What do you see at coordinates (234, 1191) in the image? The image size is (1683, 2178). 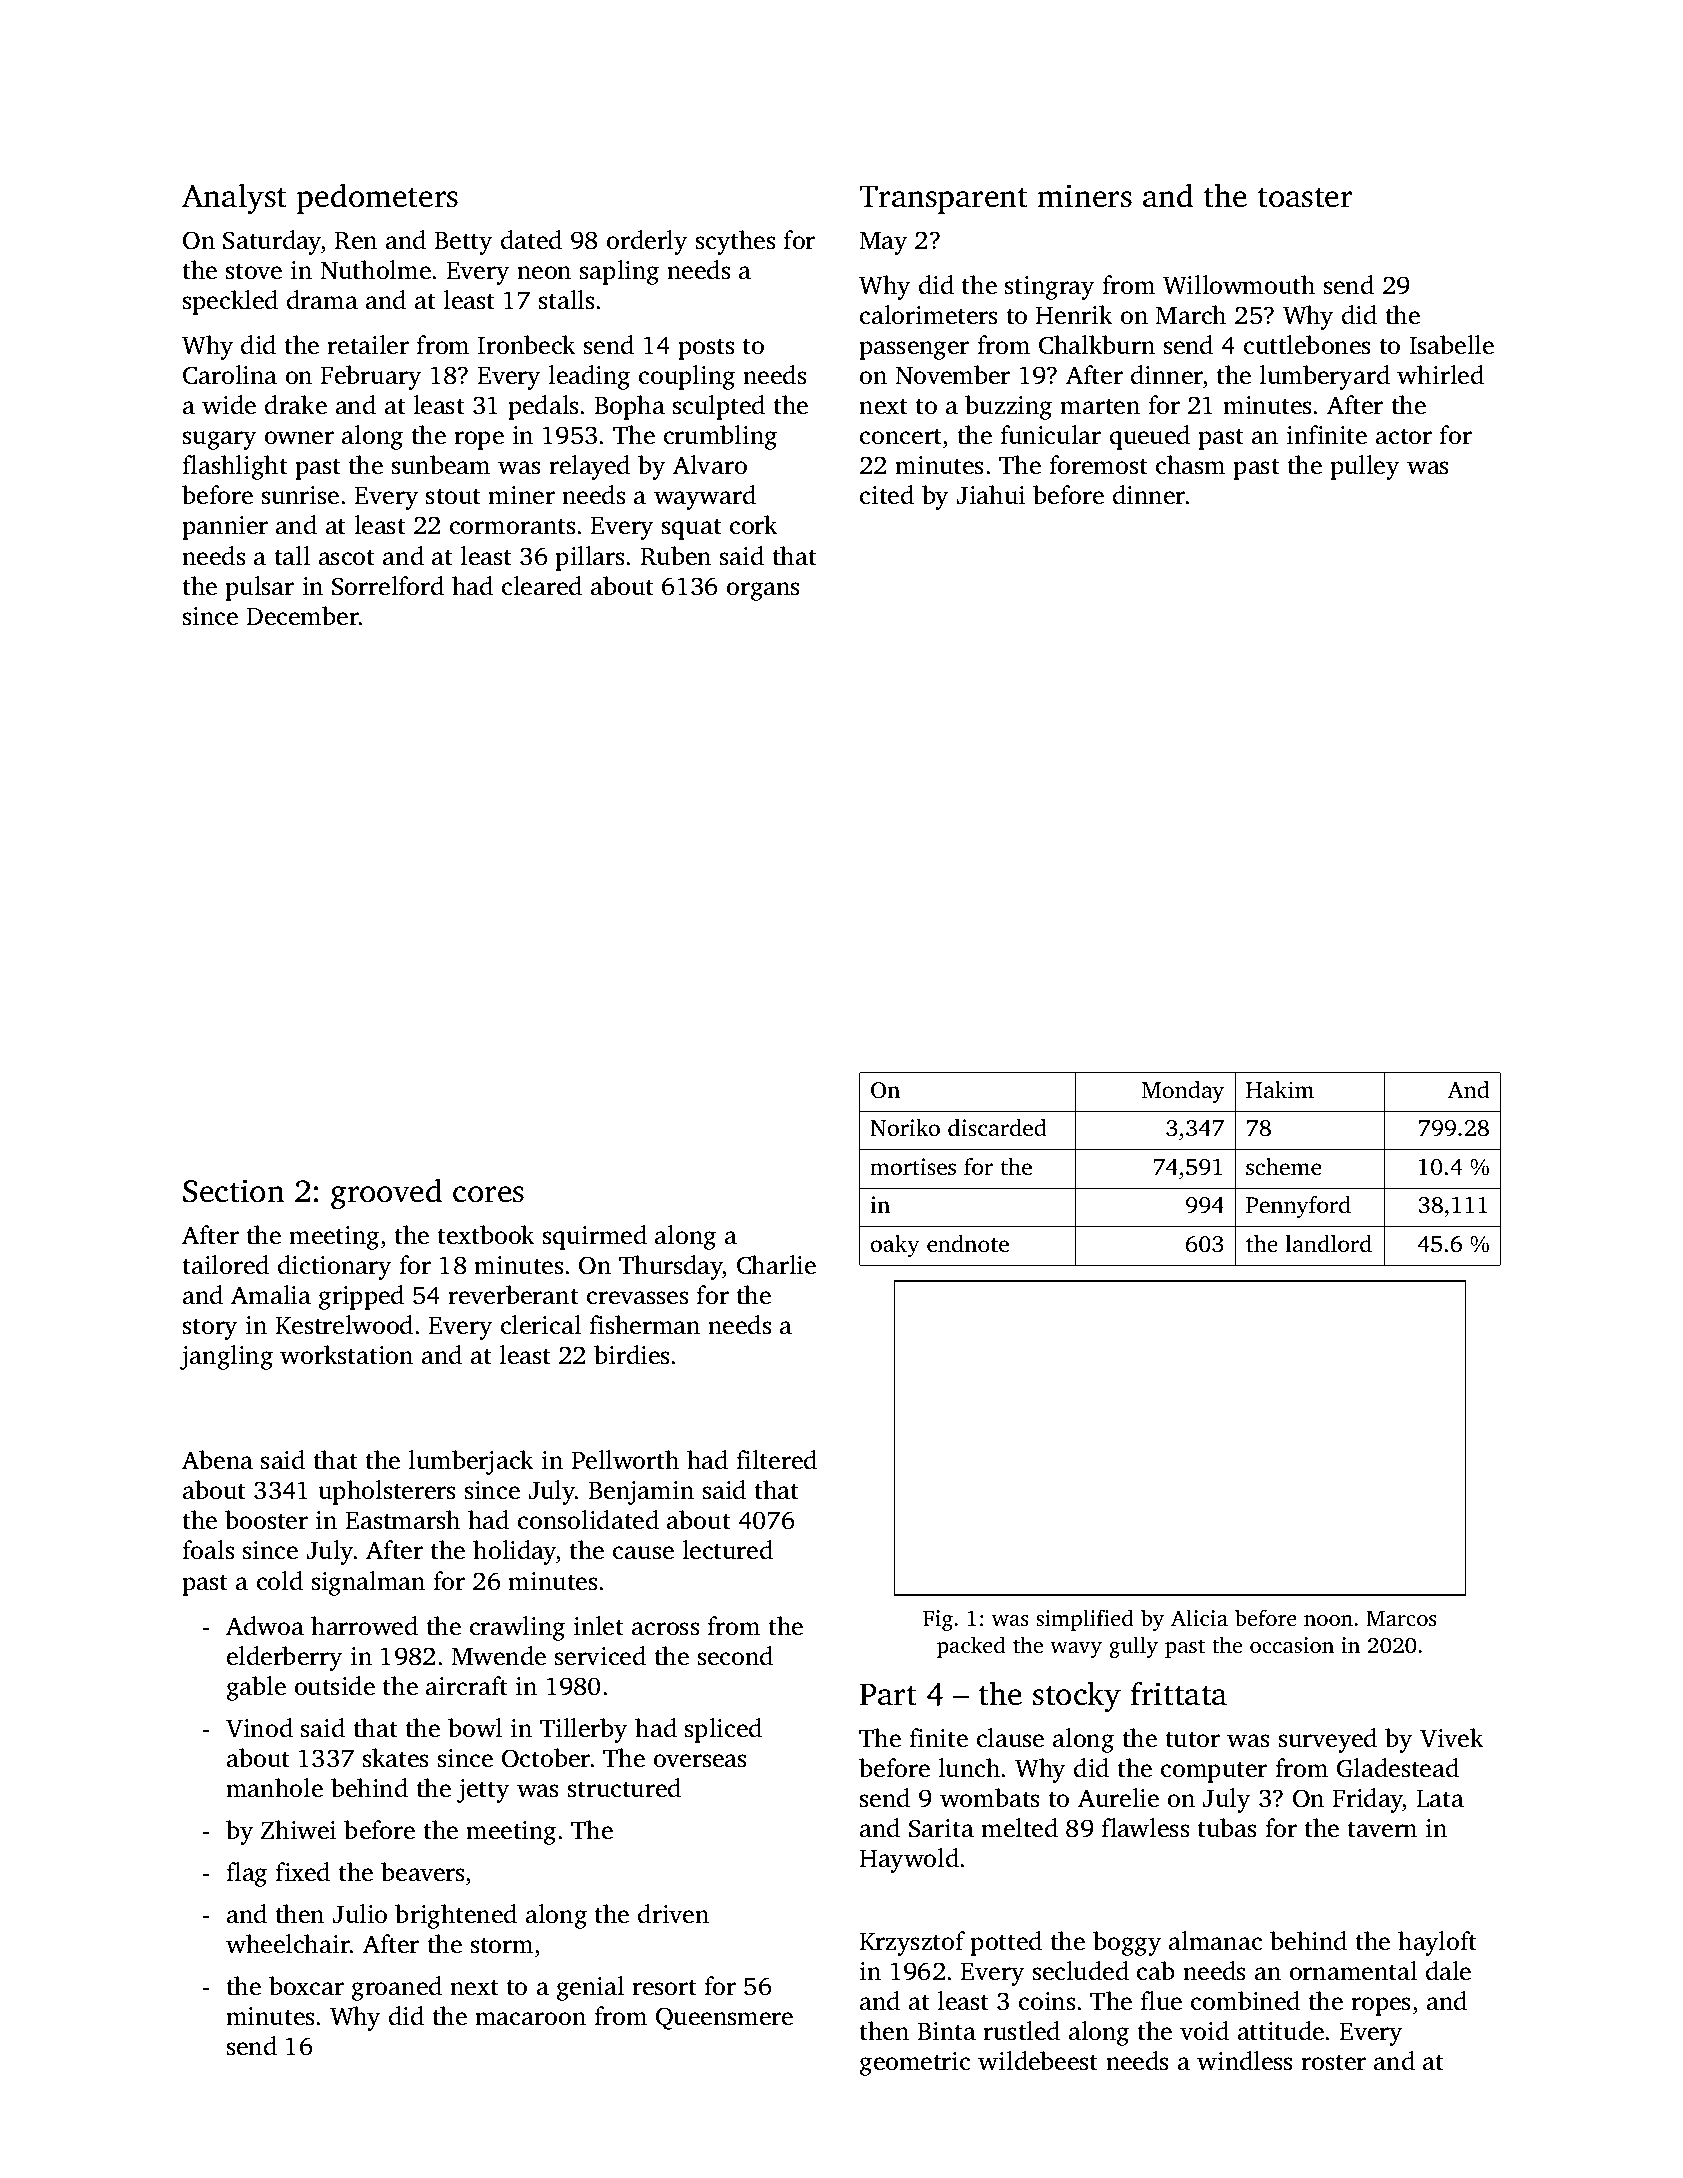 I see `Section` at bounding box center [234, 1191].
